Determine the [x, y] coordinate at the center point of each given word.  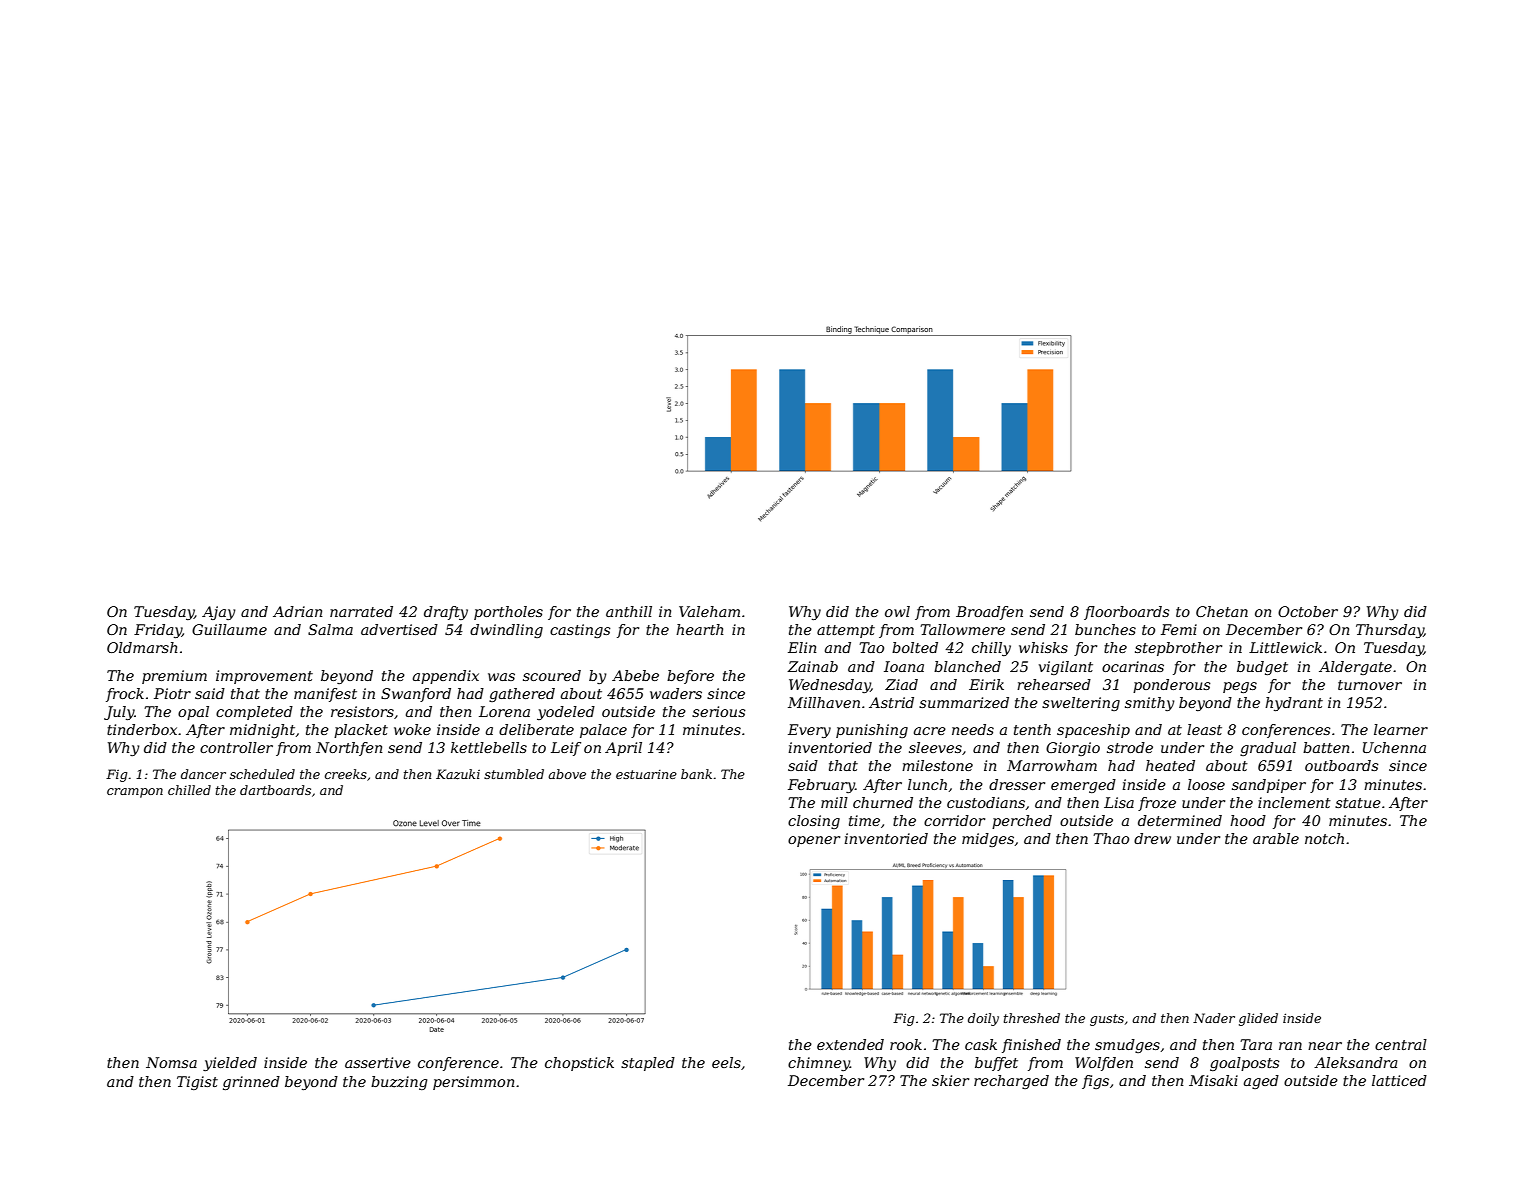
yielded [230, 1064]
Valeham [709, 611]
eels [726, 1062]
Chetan [1222, 611]
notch [1324, 838]
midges [988, 840]
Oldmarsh [142, 647]
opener [814, 841]
